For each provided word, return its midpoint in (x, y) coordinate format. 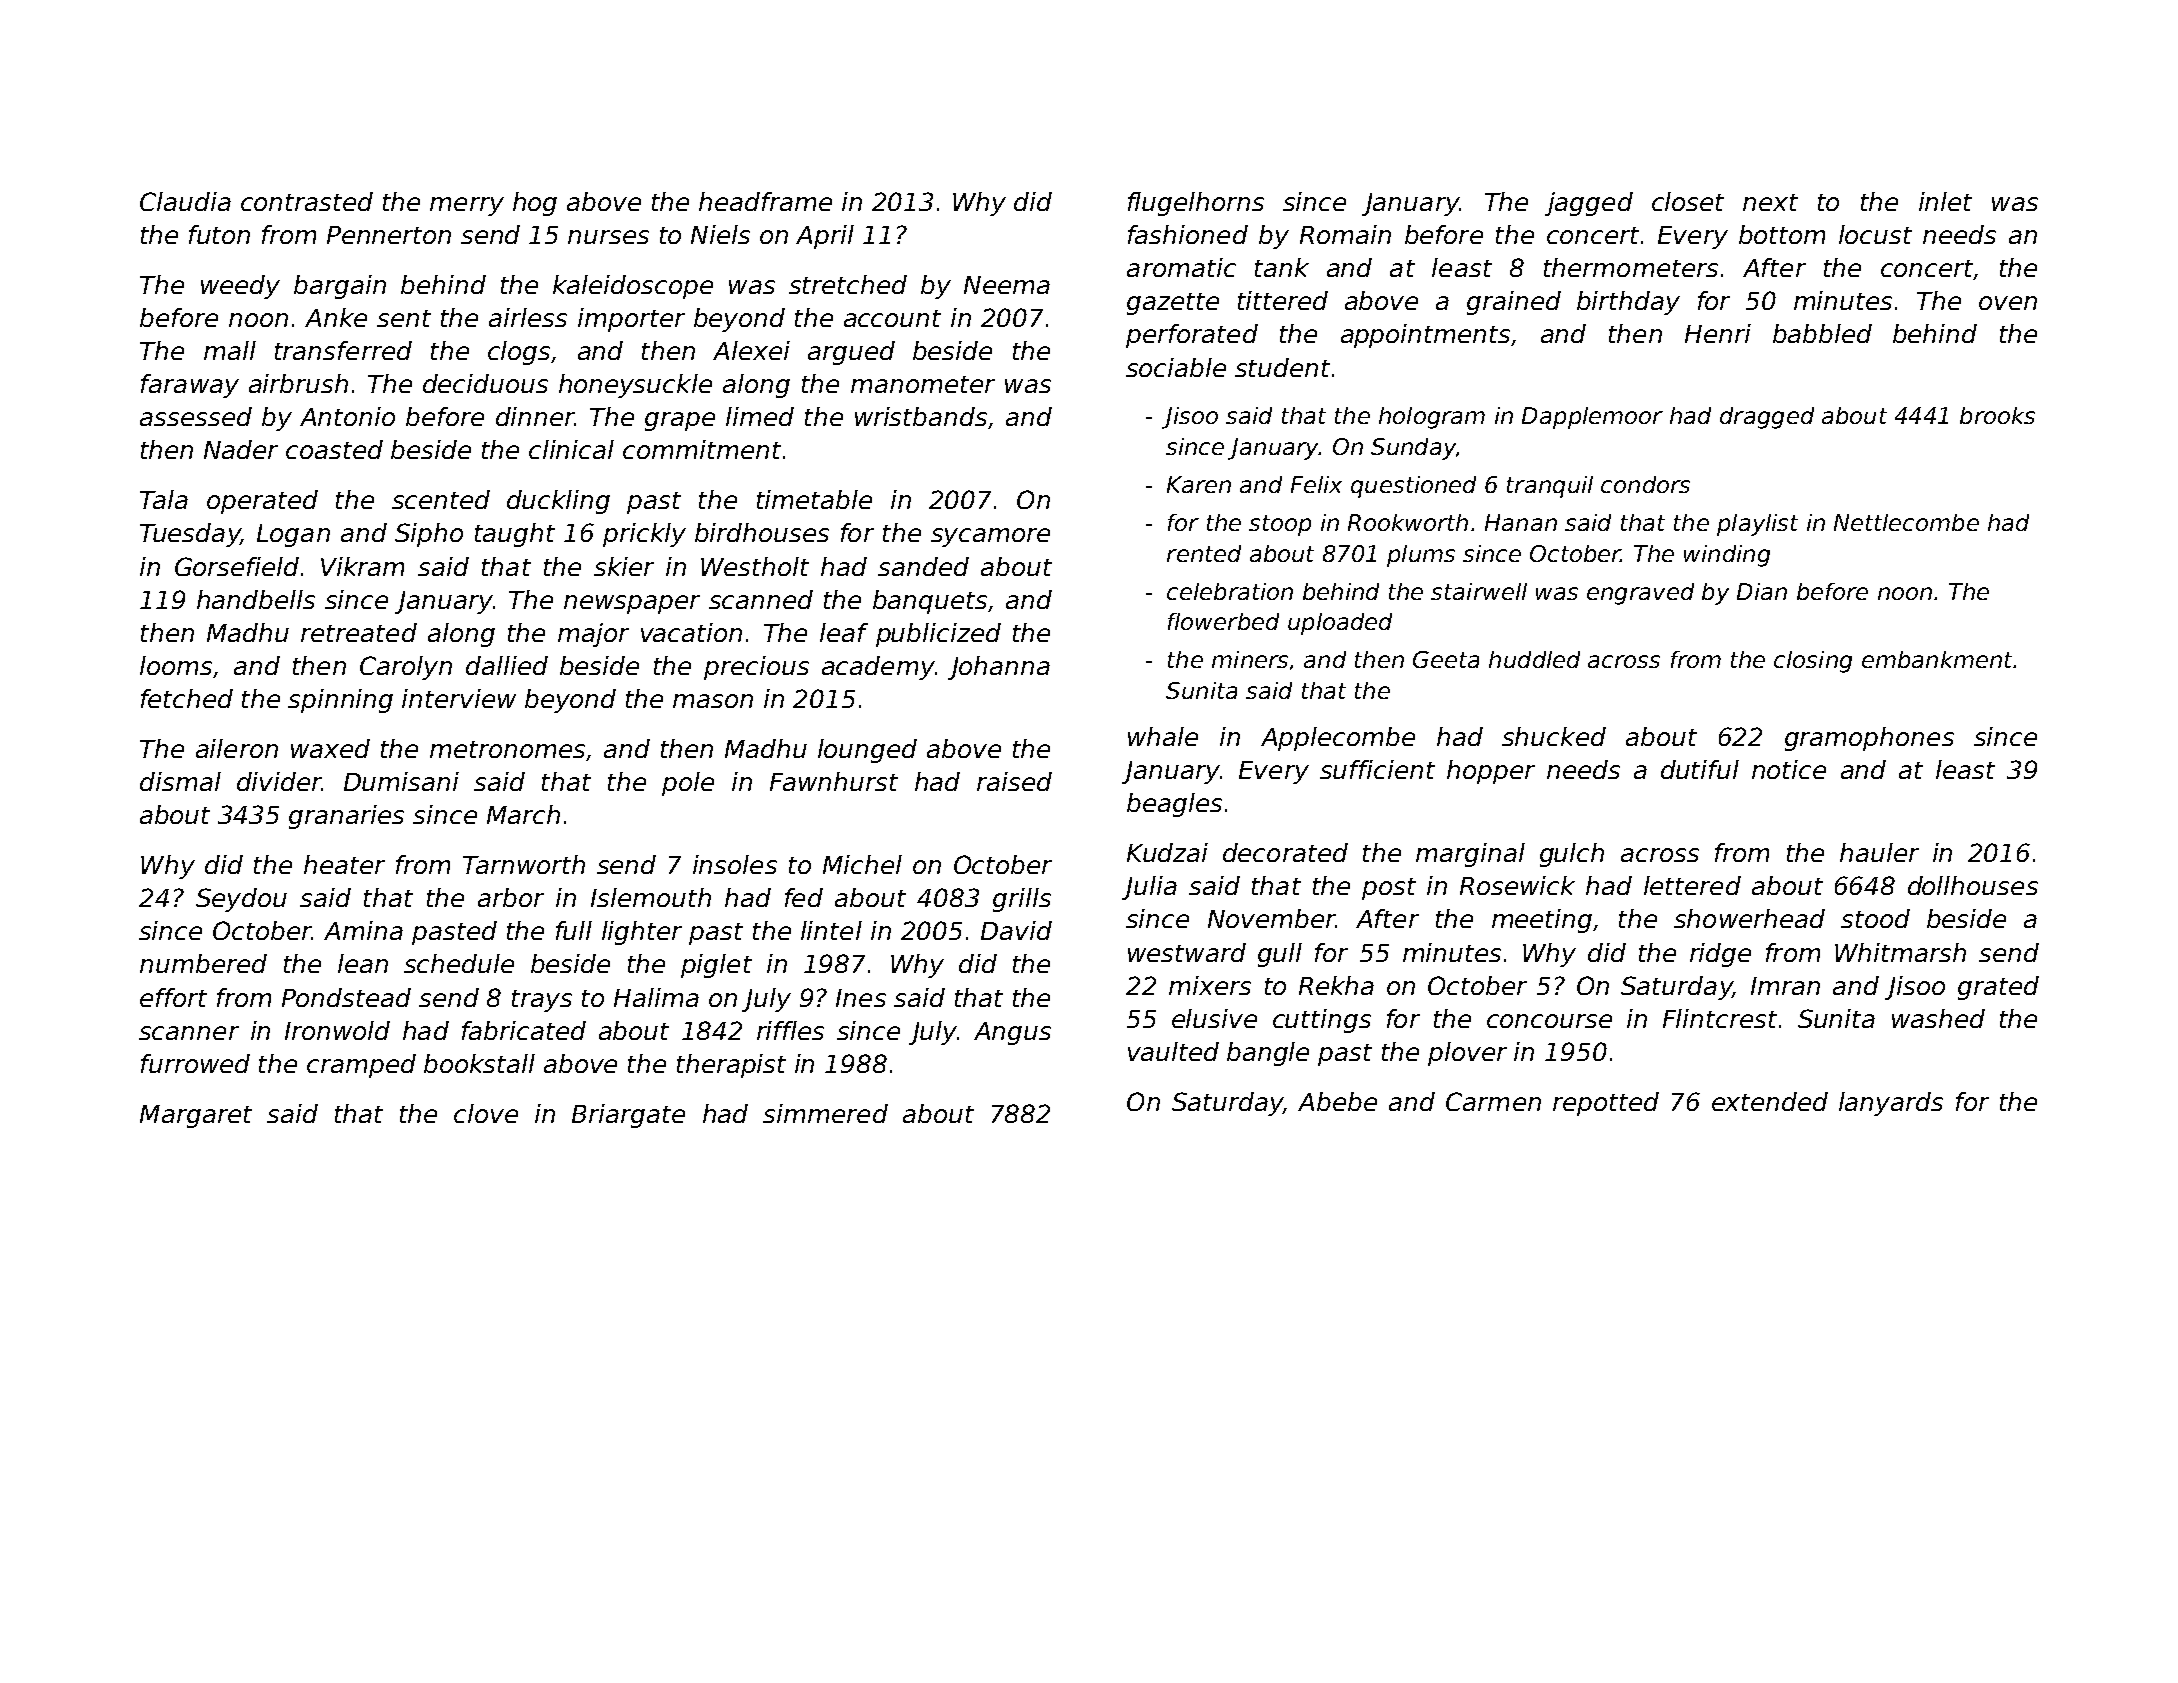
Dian (1762, 591)
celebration (1230, 591)
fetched (187, 698)
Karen (1199, 484)
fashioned (1188, 234)
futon (219, 234)
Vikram (362, 566)
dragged (1767, 418)
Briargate (628, 1116)
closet (1688, 201)
